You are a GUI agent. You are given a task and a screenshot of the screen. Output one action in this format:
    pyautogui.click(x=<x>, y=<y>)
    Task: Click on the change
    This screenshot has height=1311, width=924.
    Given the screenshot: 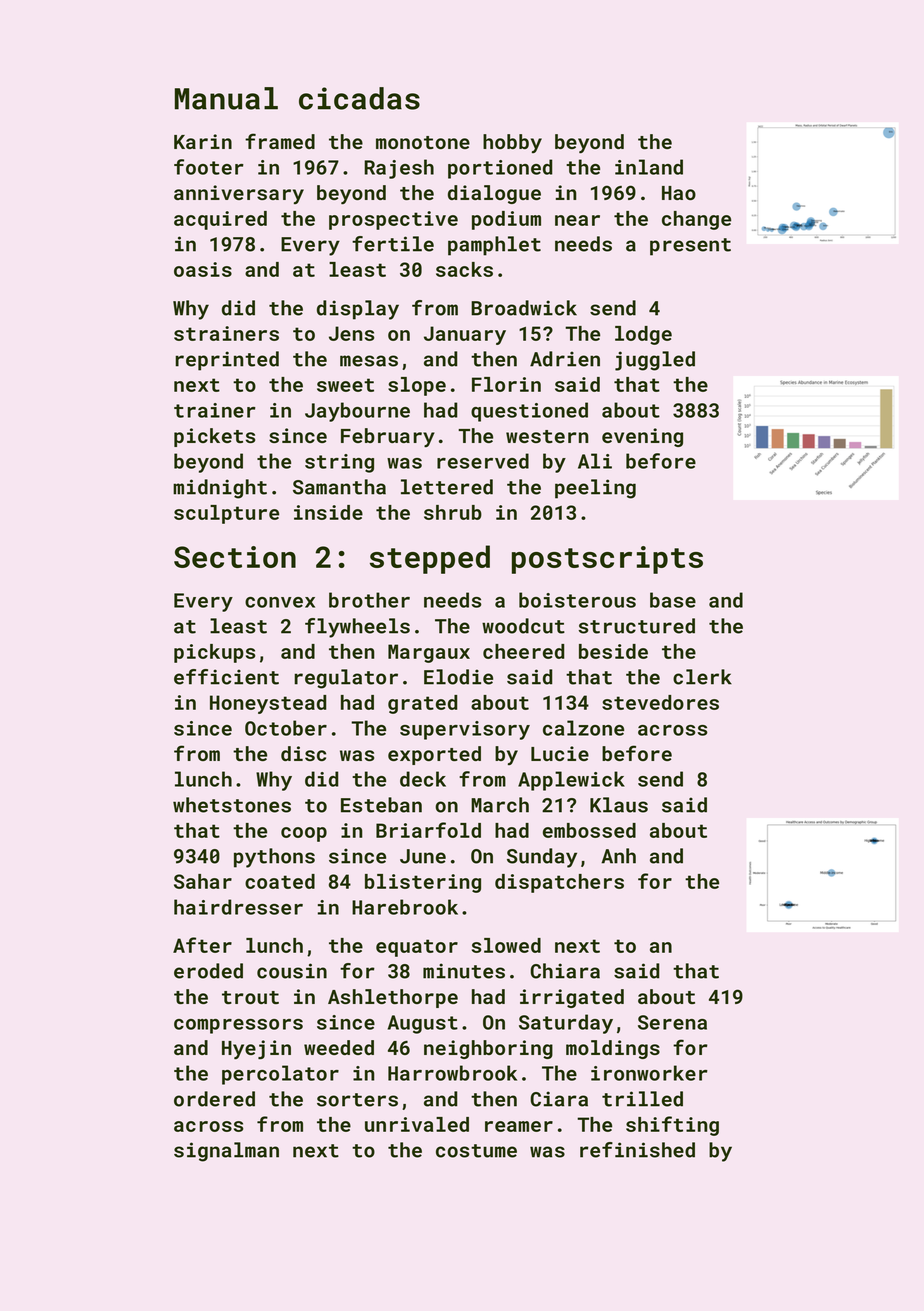 What is the action you would take?
    pyautogui.click(x=696, y=220)
